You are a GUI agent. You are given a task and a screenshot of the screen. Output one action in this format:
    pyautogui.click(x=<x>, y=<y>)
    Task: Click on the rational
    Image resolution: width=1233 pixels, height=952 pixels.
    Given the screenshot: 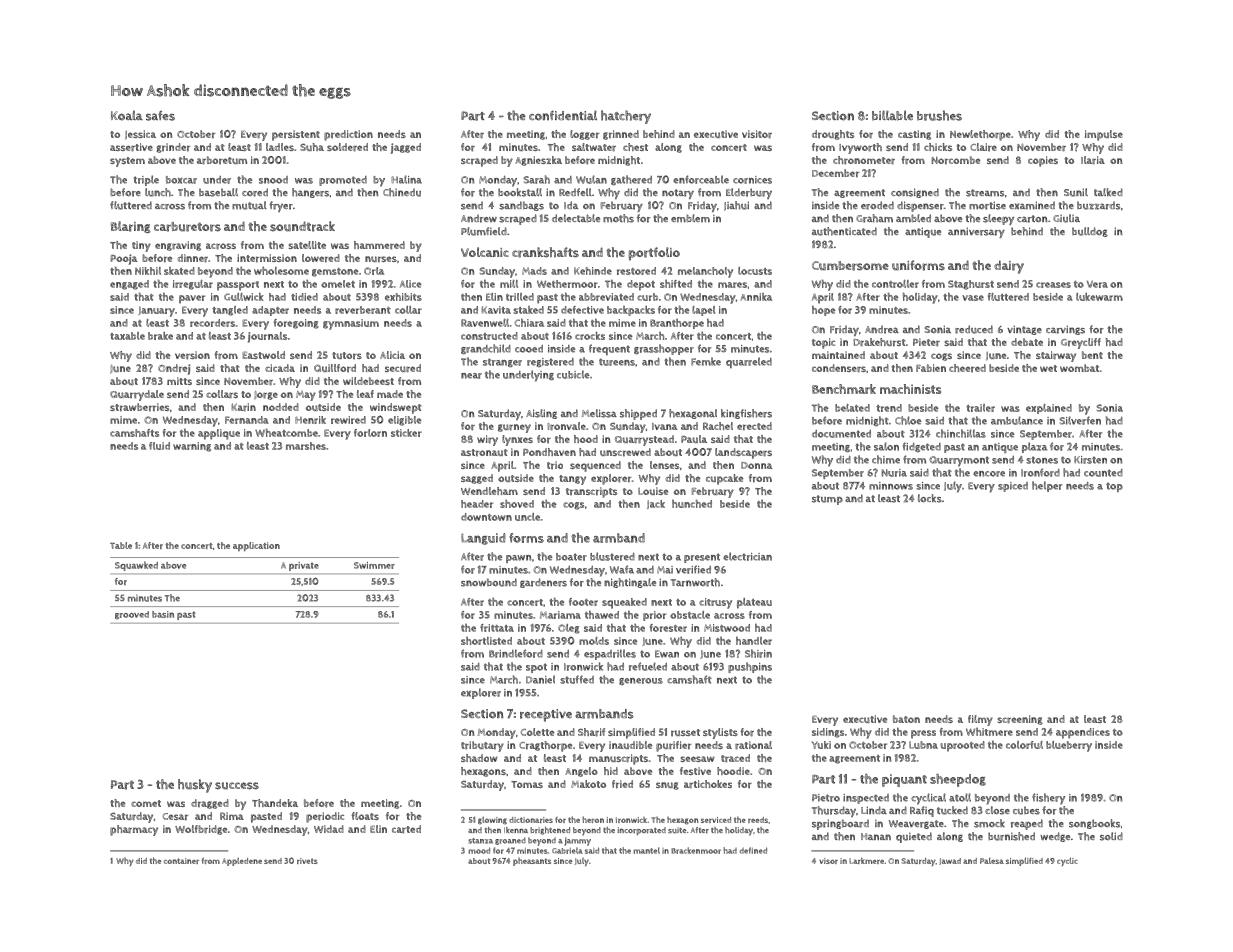 What is the action you would take?
    pyautogui.click(x=753, y=745)
